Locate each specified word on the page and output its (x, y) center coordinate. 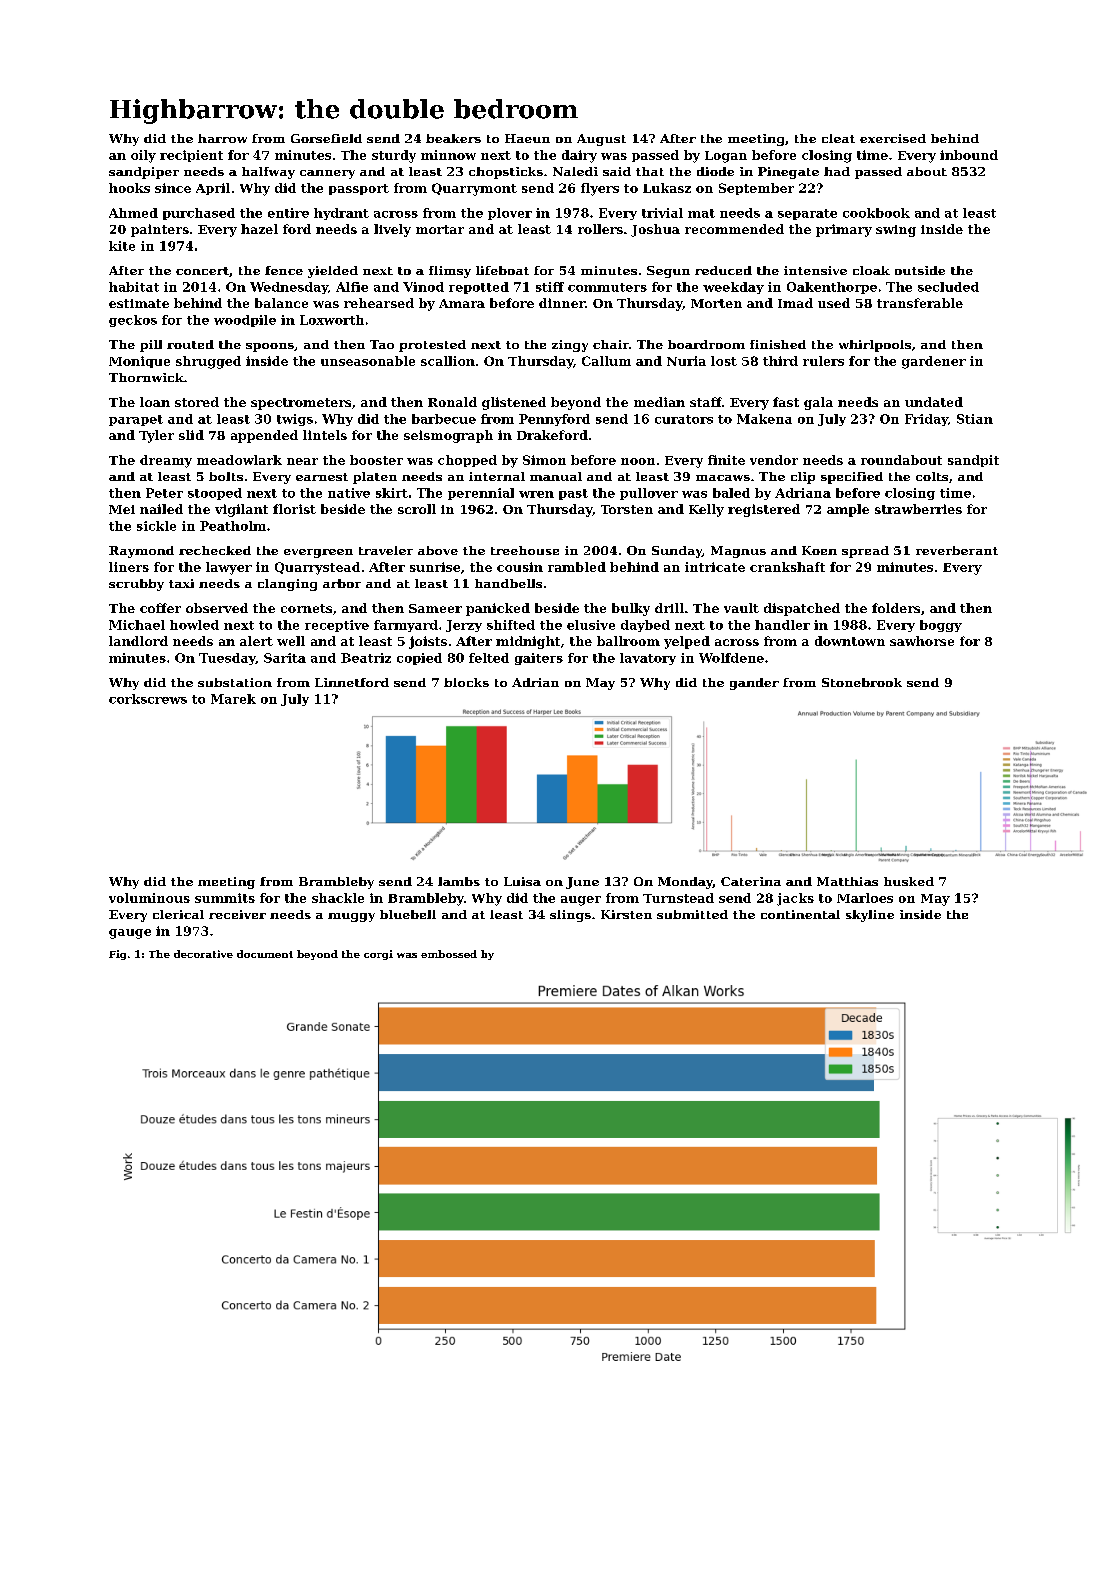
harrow (222, 138)
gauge (130, 934)
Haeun (527, 138)
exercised (893, 138)
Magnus (738, 552)
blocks (466, 682)
